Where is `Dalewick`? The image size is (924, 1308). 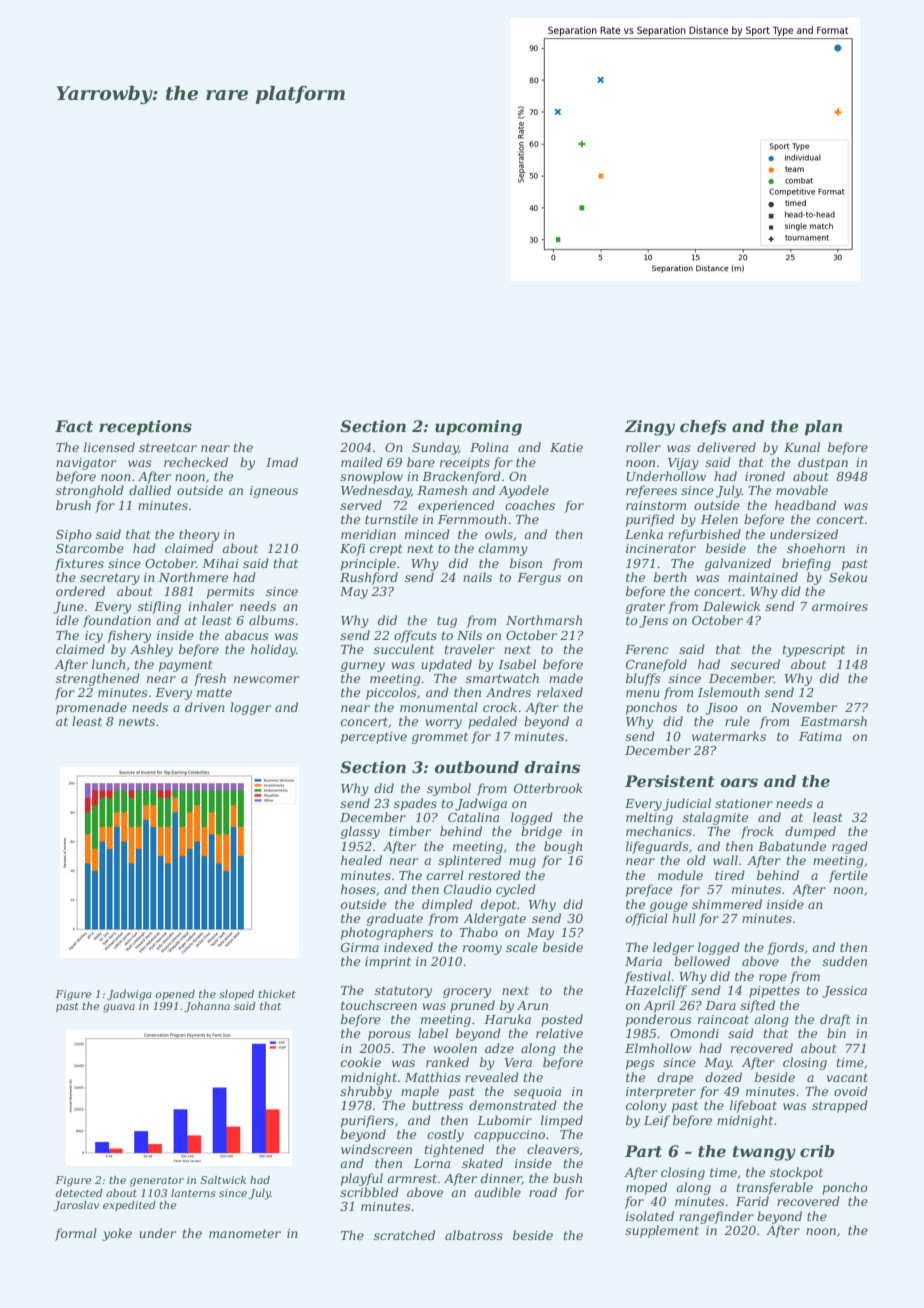 Dalewick is located at coordinates (731, 606).
